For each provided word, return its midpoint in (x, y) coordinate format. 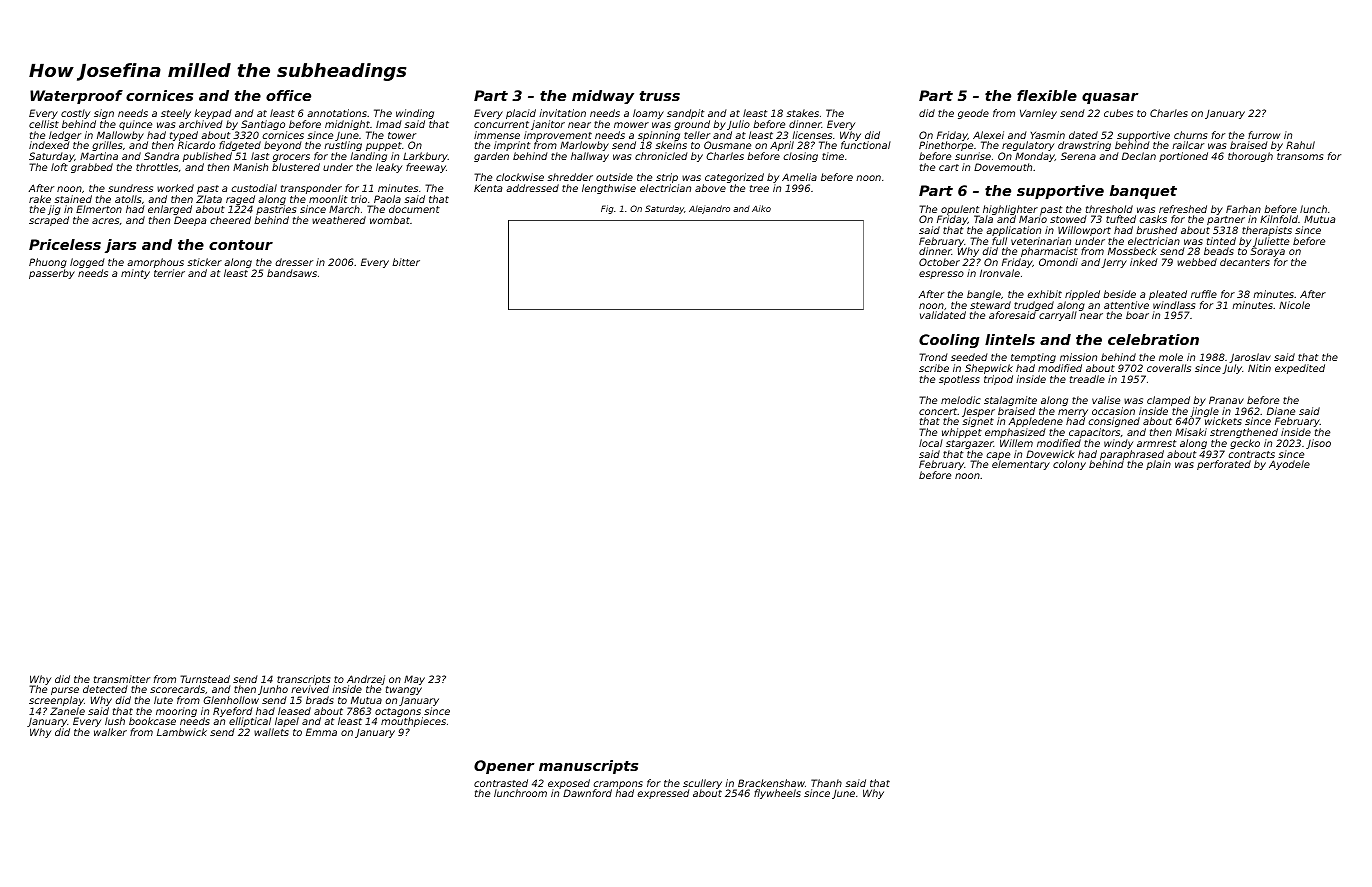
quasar (1110, 98)
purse (65, 691)
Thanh (826, 783)
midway (603, 97)
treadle (1087, 379)
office (288, 95)
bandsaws (292, 273)
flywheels (777, 794)
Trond (933, 357)
